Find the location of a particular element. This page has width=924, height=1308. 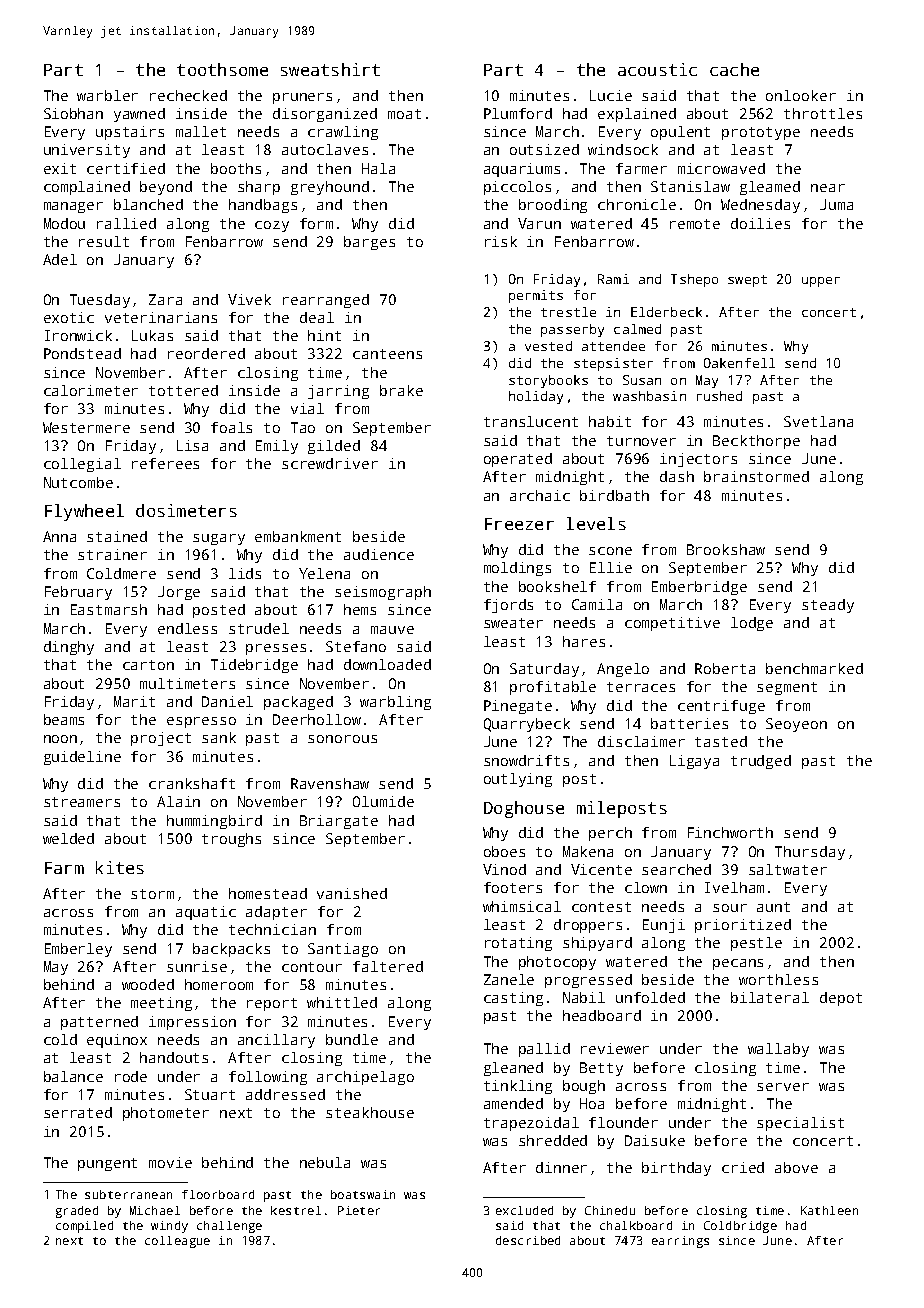

Finchworth is located at coordinates (730, 832).
